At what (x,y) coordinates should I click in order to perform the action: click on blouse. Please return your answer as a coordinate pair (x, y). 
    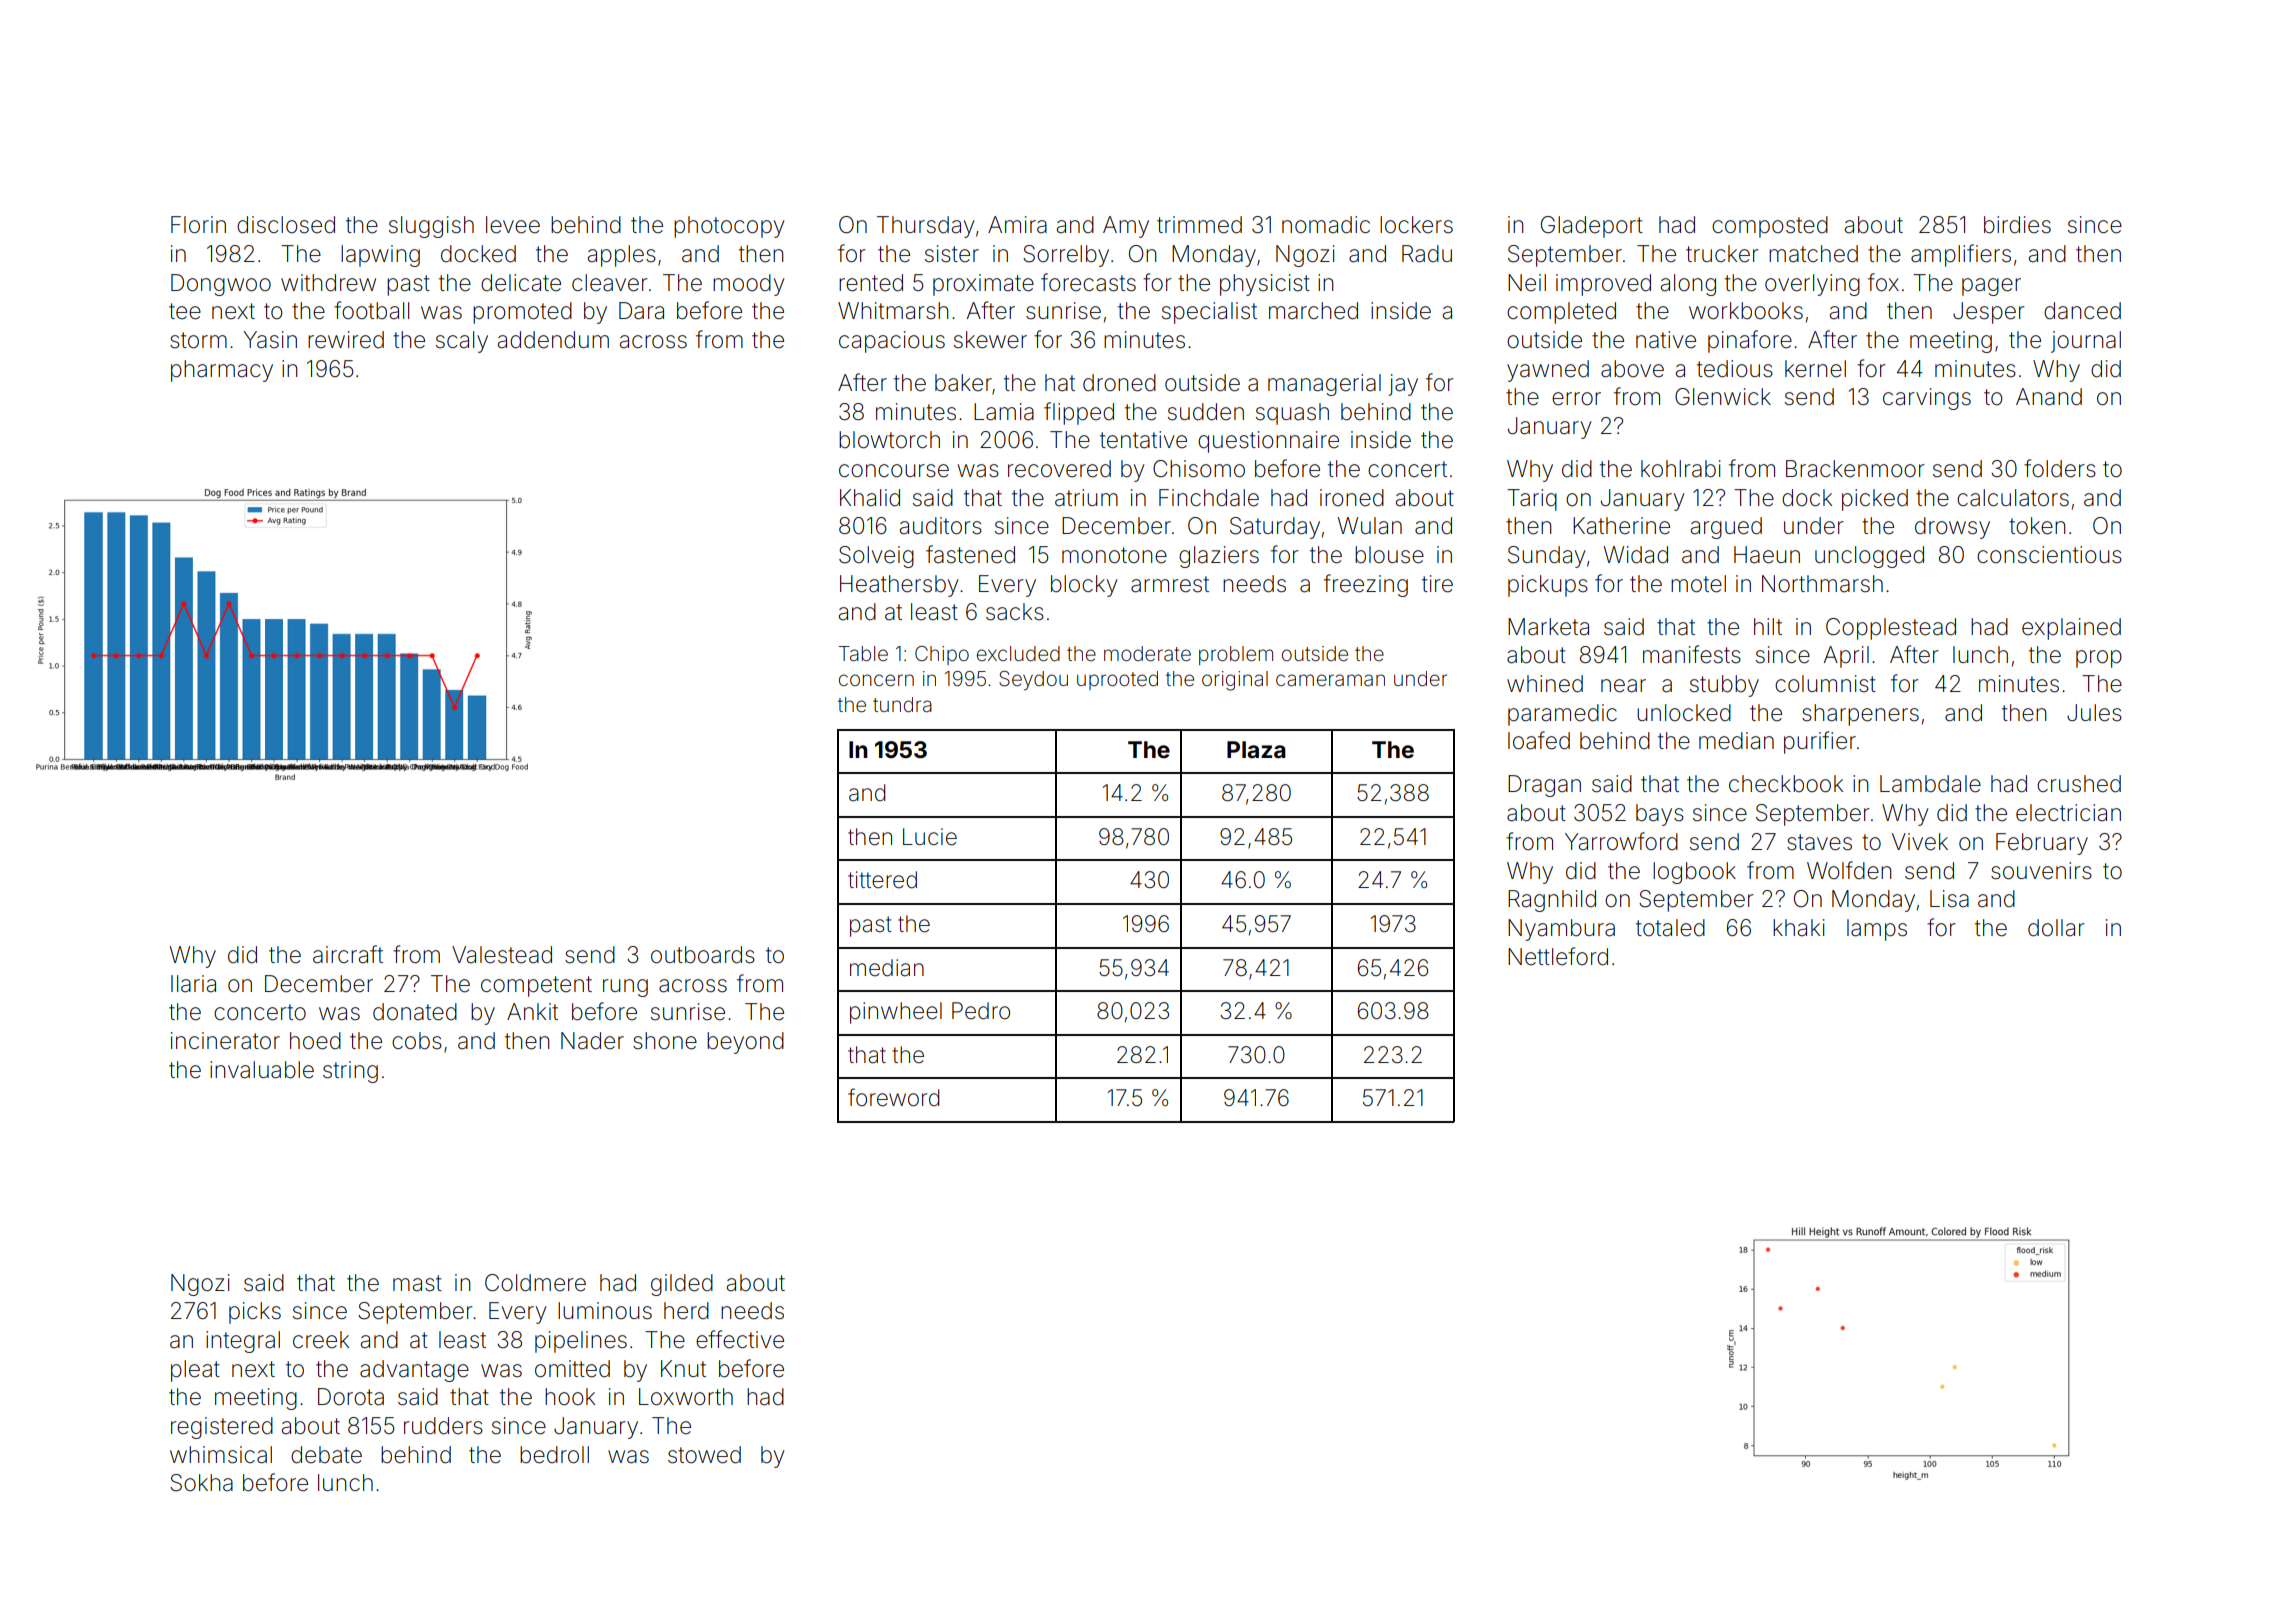
    Looking at the image, I should click on (1389, 555).
